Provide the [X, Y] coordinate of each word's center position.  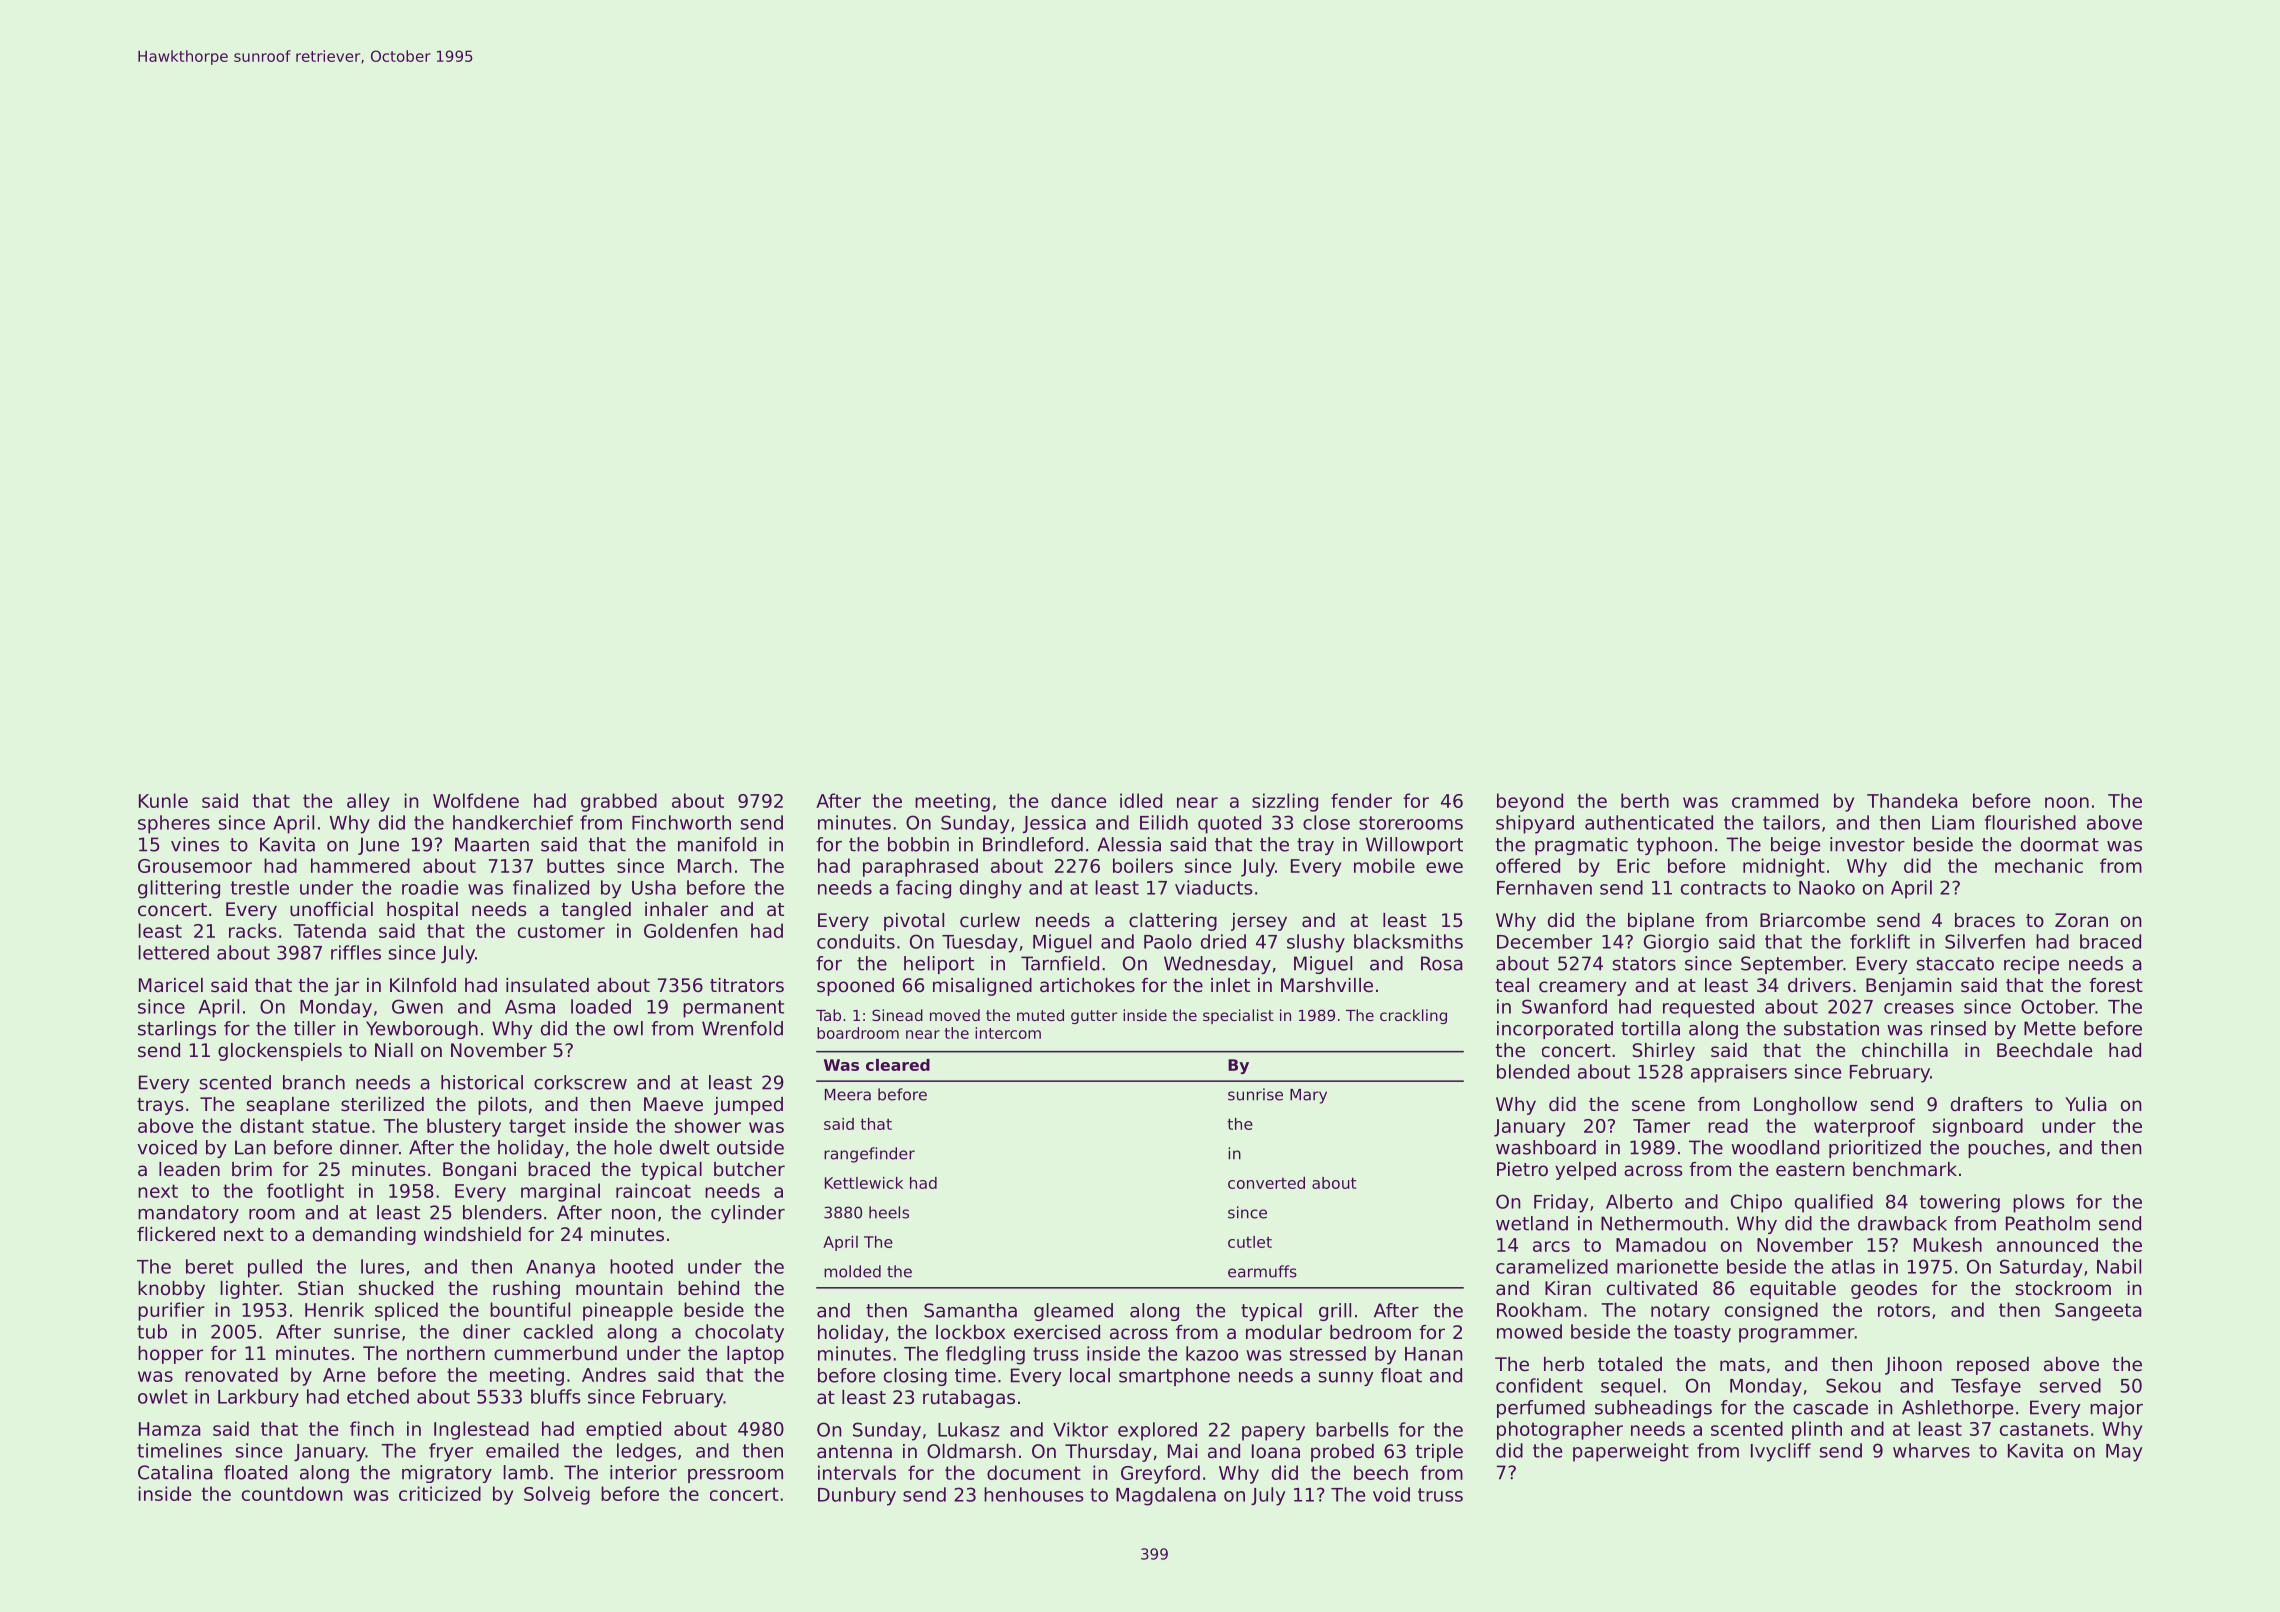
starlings [177, 1030]
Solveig [557, 1495]
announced [2047, 1244]
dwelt [685, 1147]
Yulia [2086, 1104]
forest [2116, 985]
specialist [1238, 1016]
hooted [641, 1266]
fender [1361, 800]
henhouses [1034, 1494]
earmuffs [1262, 1271]
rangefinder [869, 1155]
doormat [2060, 844]
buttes [575, 865]
